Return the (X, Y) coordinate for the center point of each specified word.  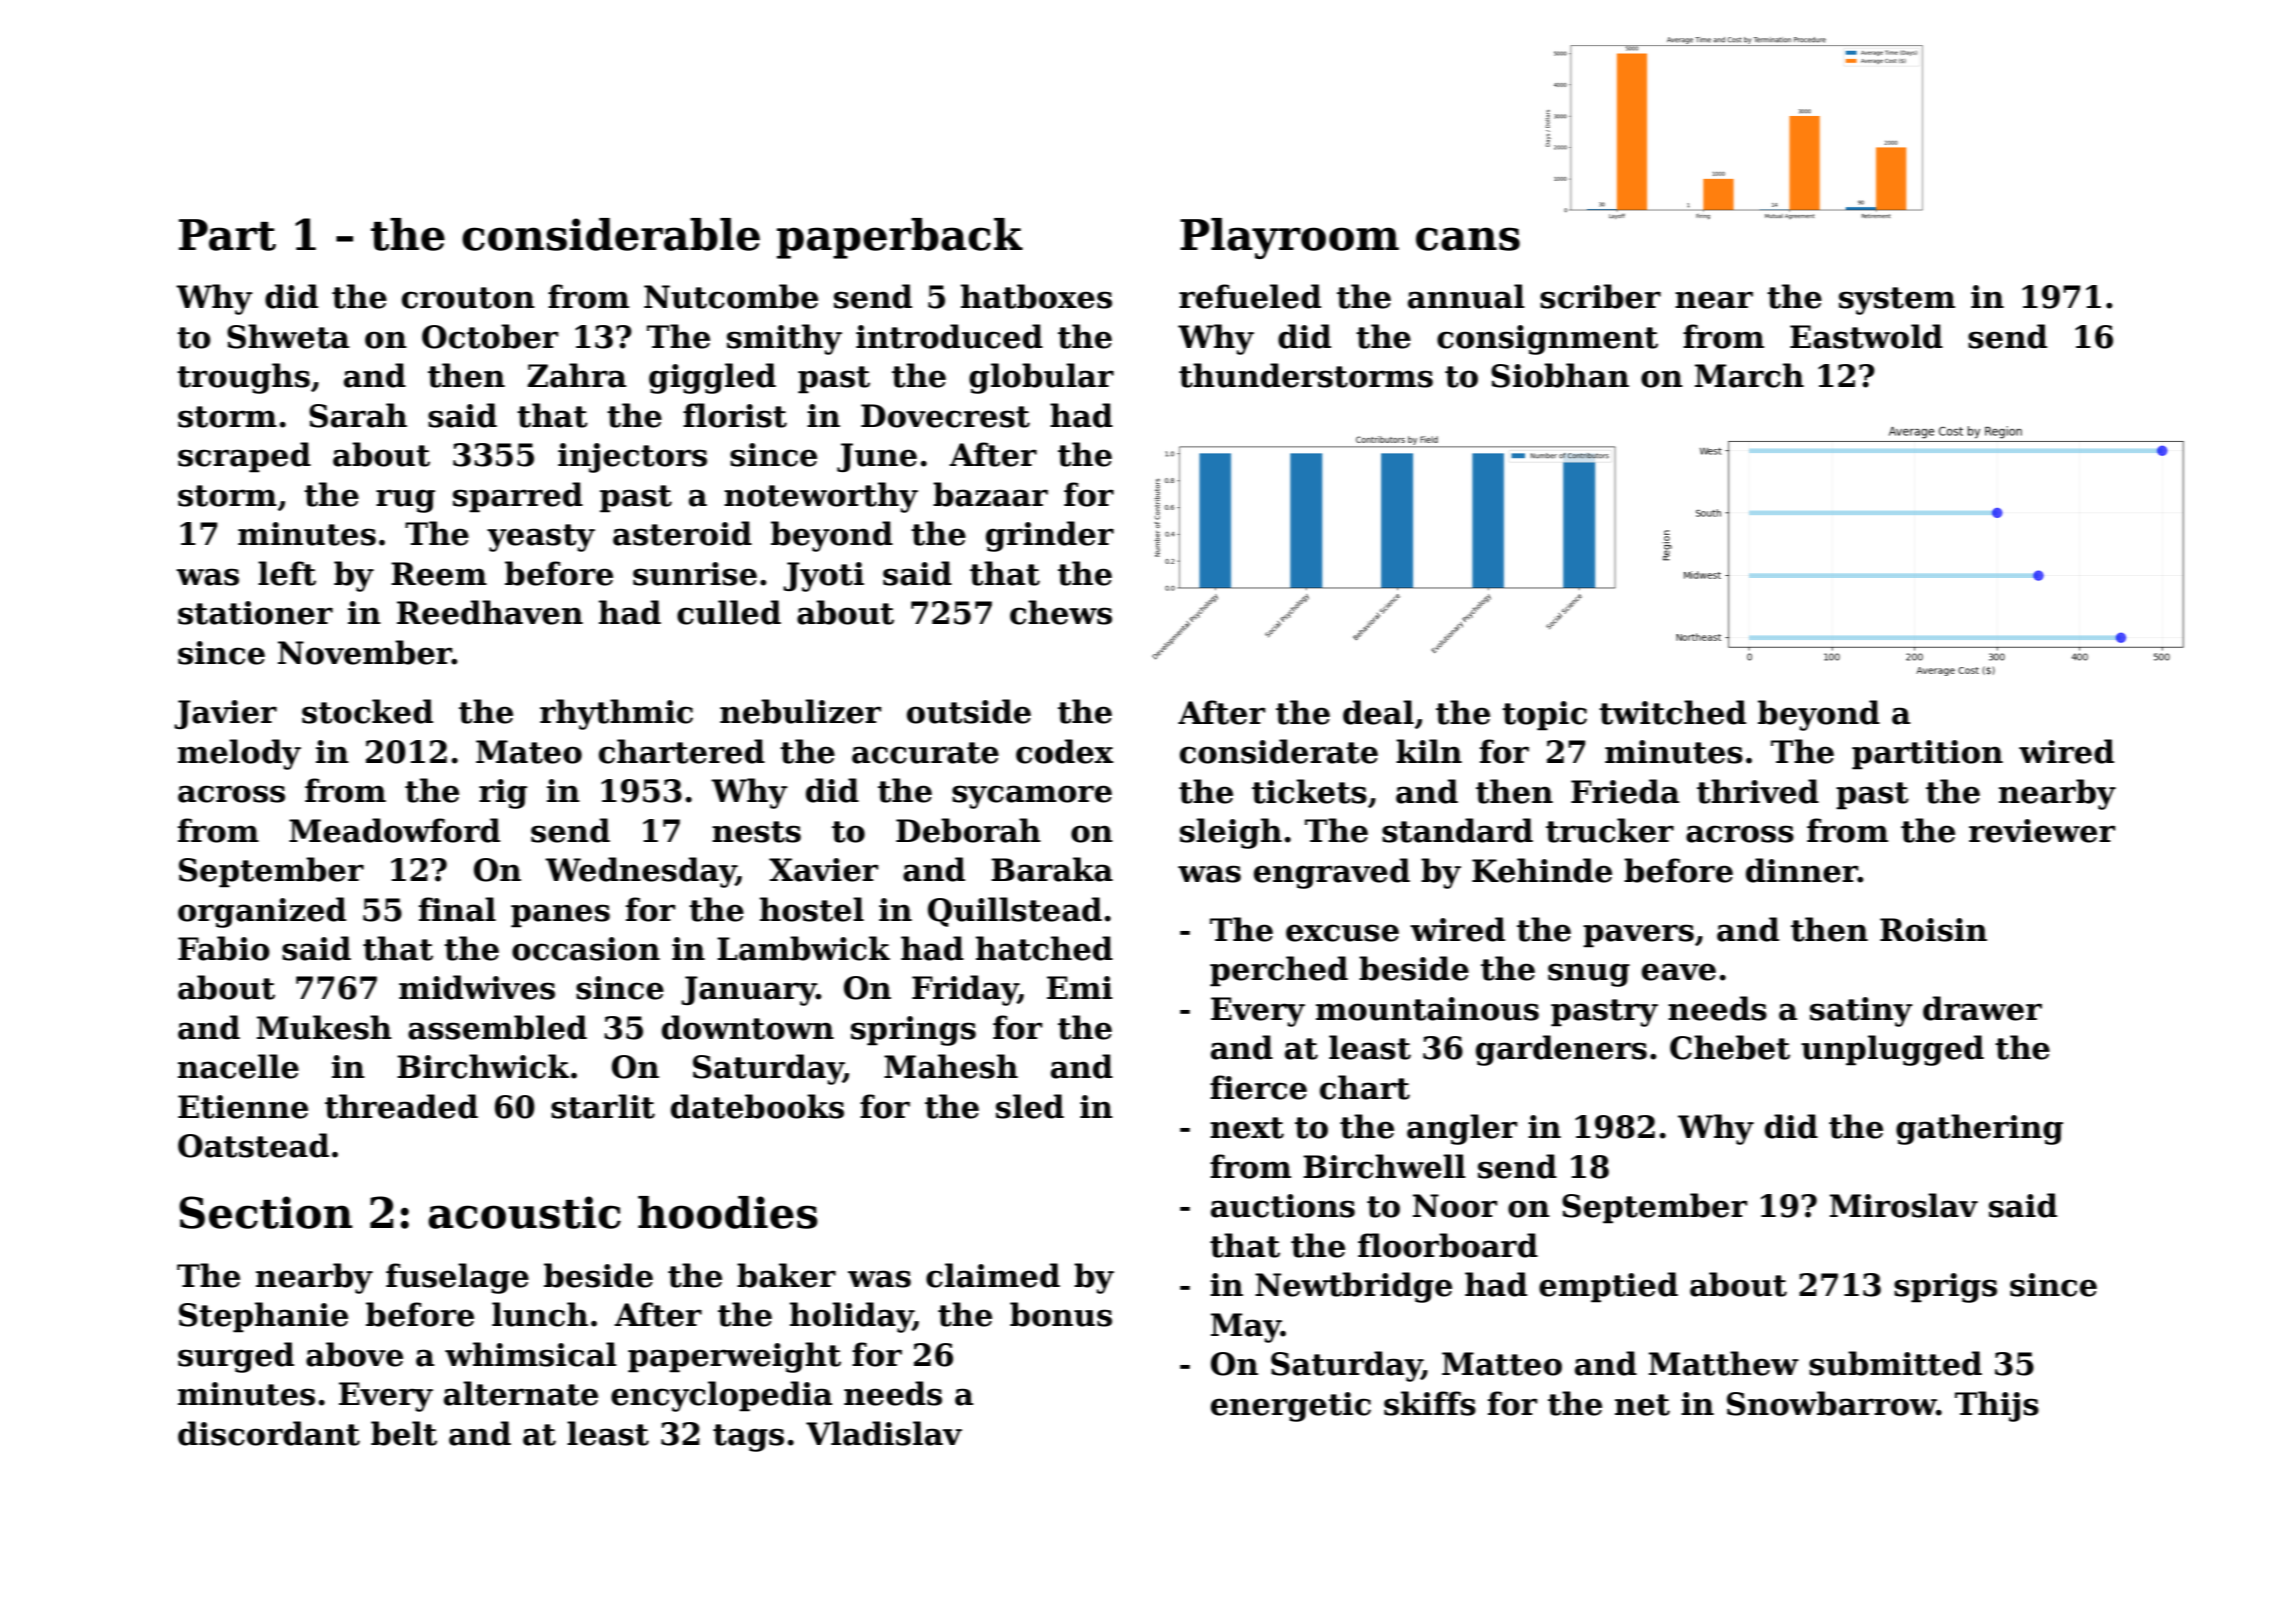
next (1247, 1128)
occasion (586, 949)
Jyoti (823, 577)
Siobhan (1560, 375)
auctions (1283, 1206)
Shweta (288, 336)
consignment (1547, 340)
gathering (1979, 1129)
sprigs (1945, 1288)
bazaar (990, 494)
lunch (540, 1314)
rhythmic (616, 714)
